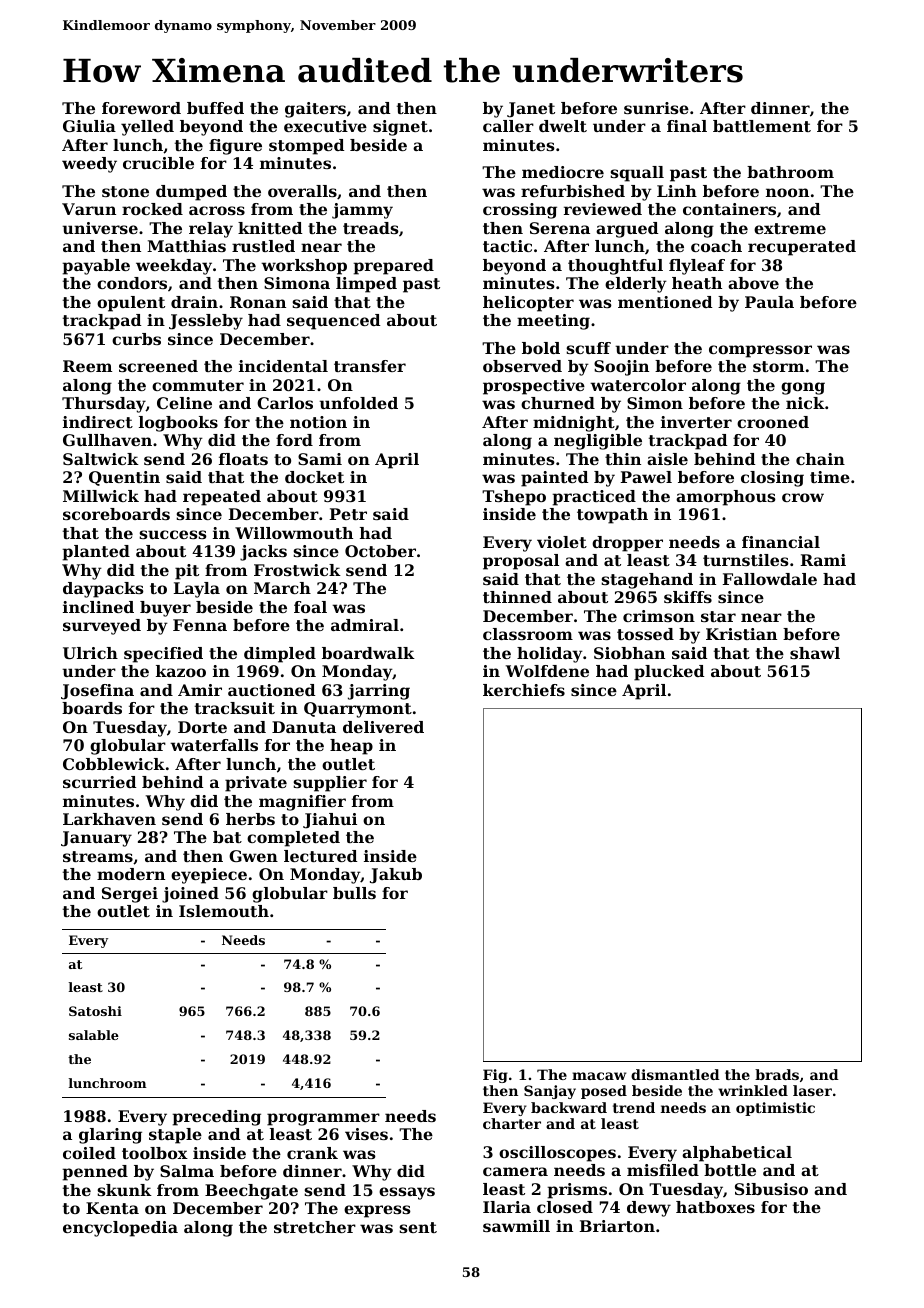  What do you see at coordinates (141, 108) in the screenshot?
I see `foreword` at bounding box center [141, 108].
